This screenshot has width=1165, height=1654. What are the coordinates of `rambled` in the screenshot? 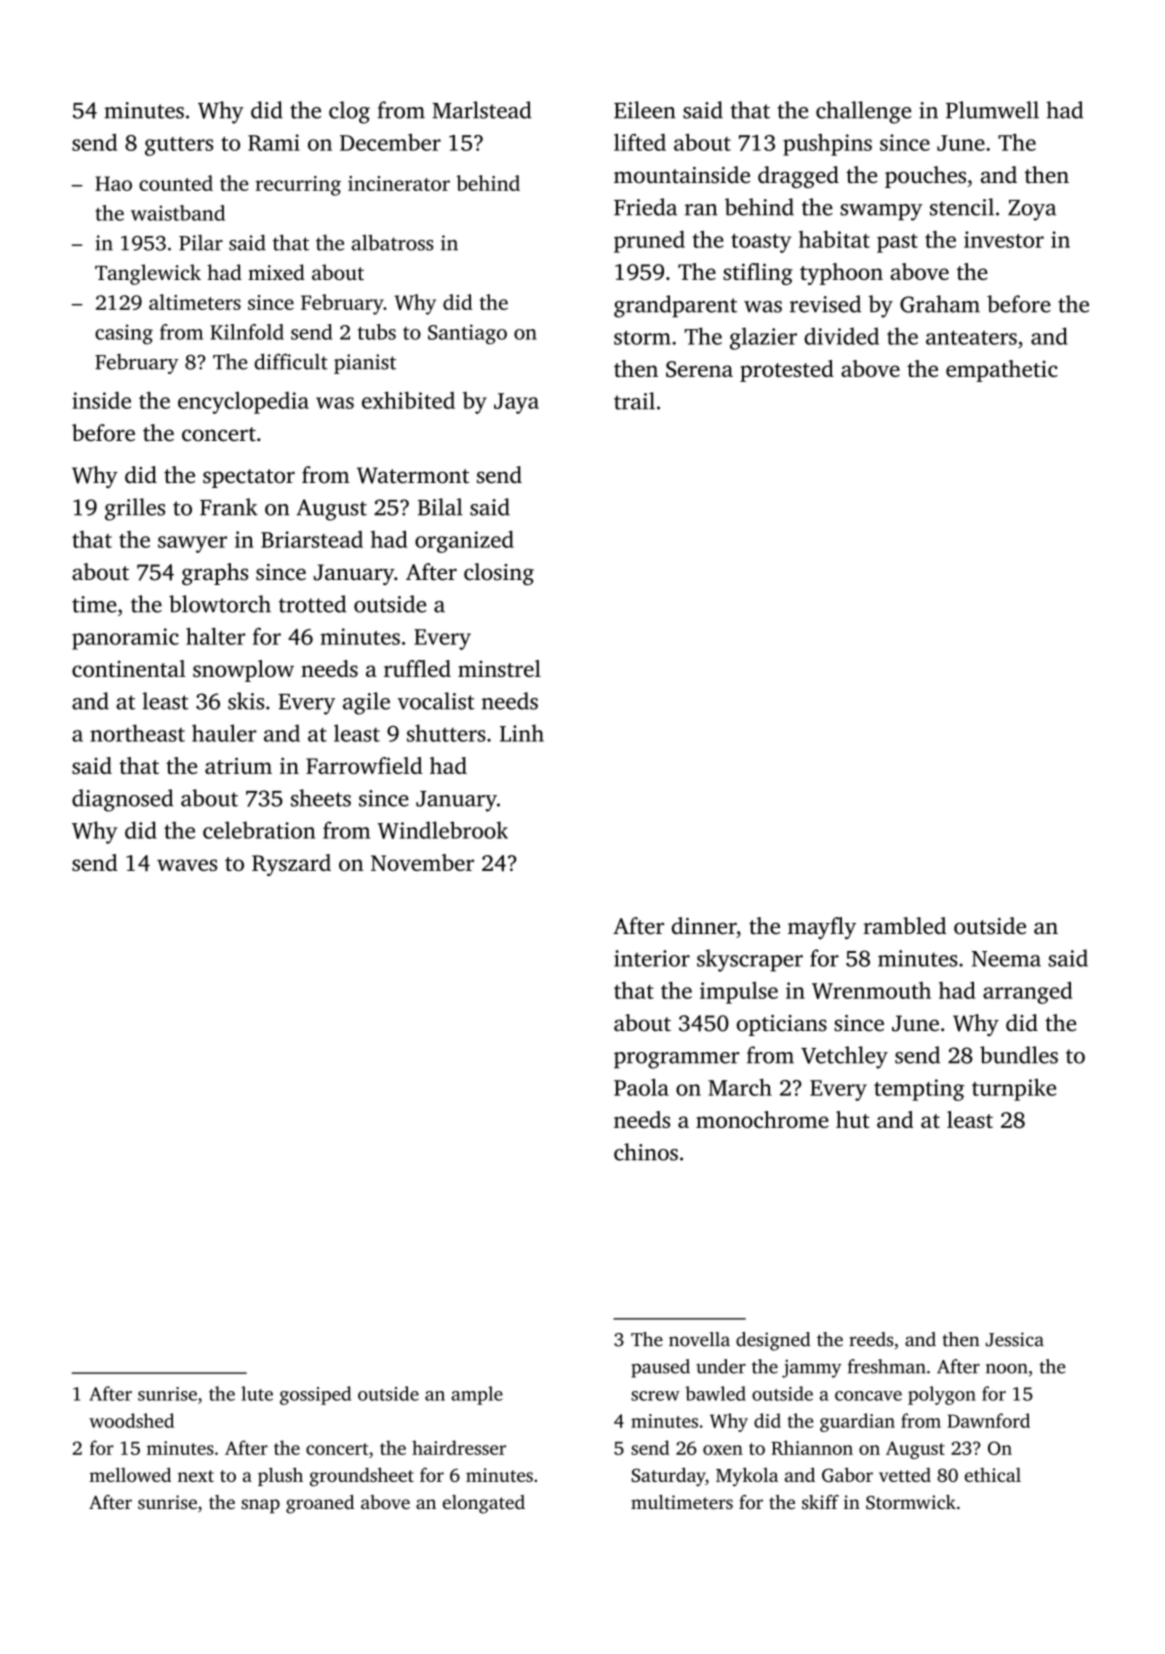 It's located at (904, 926).
